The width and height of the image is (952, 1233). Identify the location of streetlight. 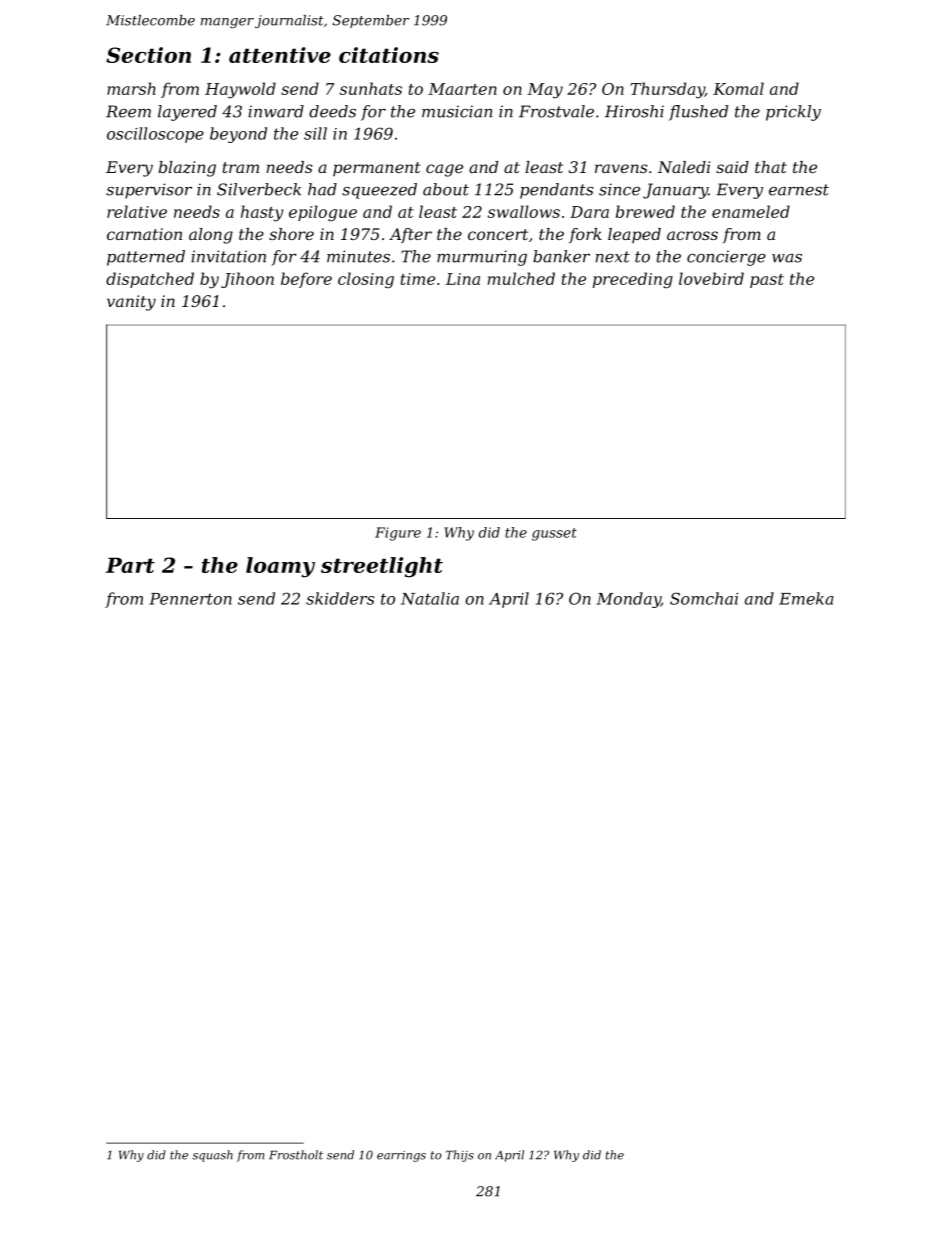
(382, 567).
